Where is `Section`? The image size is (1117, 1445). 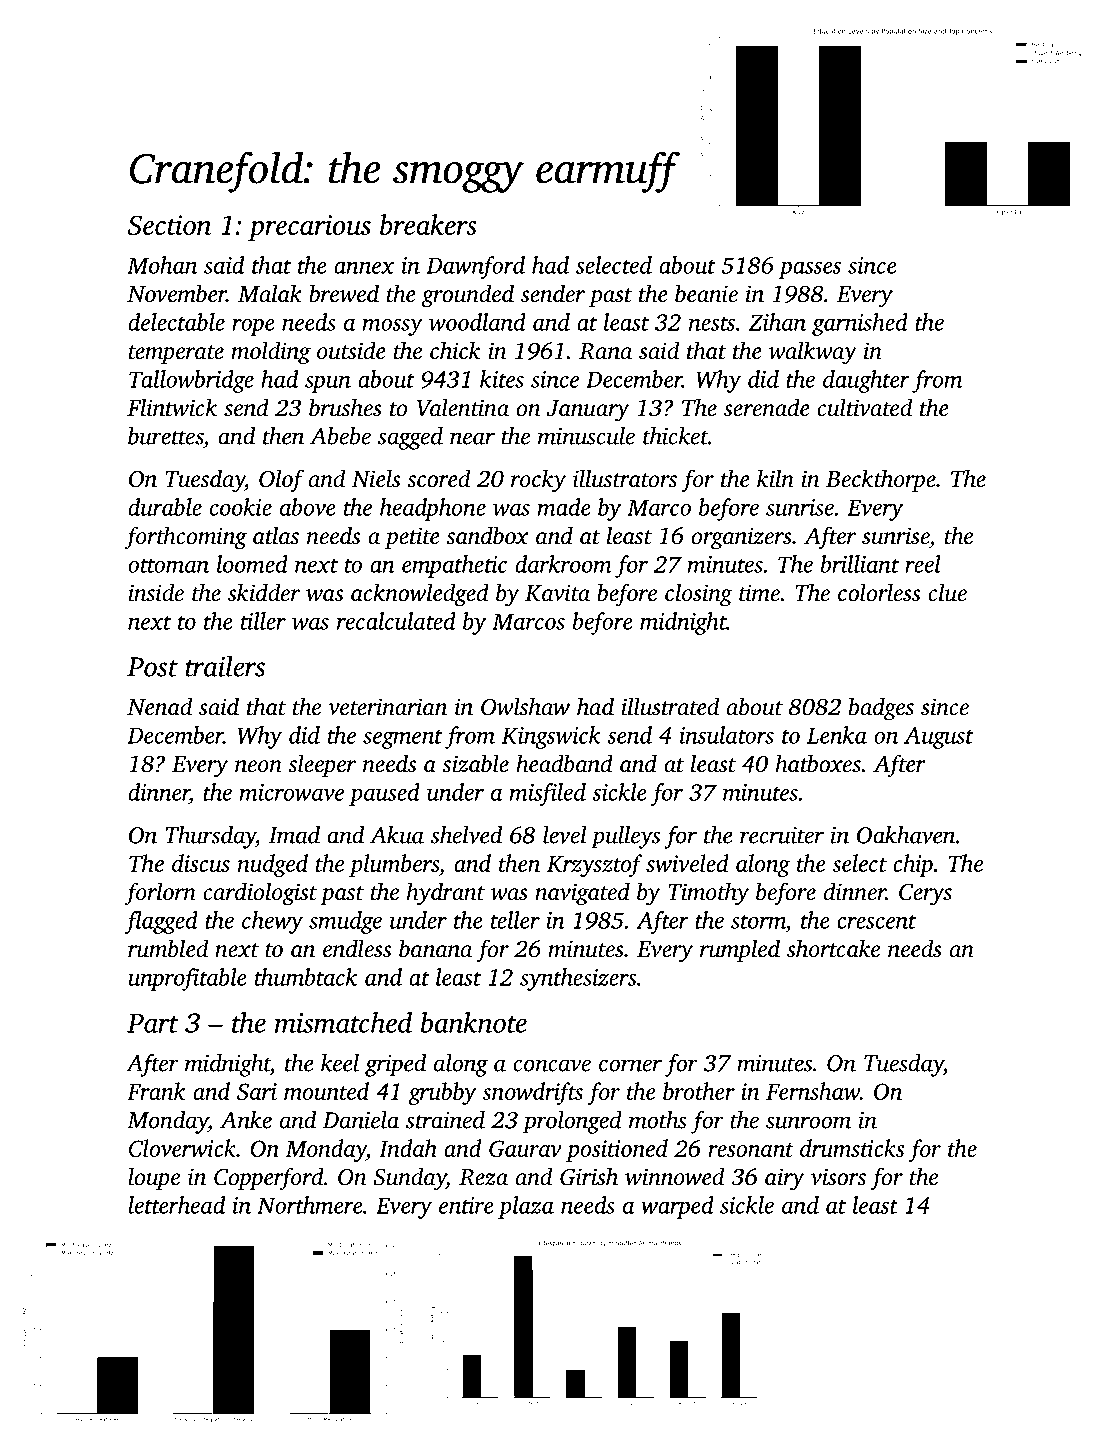 Section is located at coordinates (169, 225).
